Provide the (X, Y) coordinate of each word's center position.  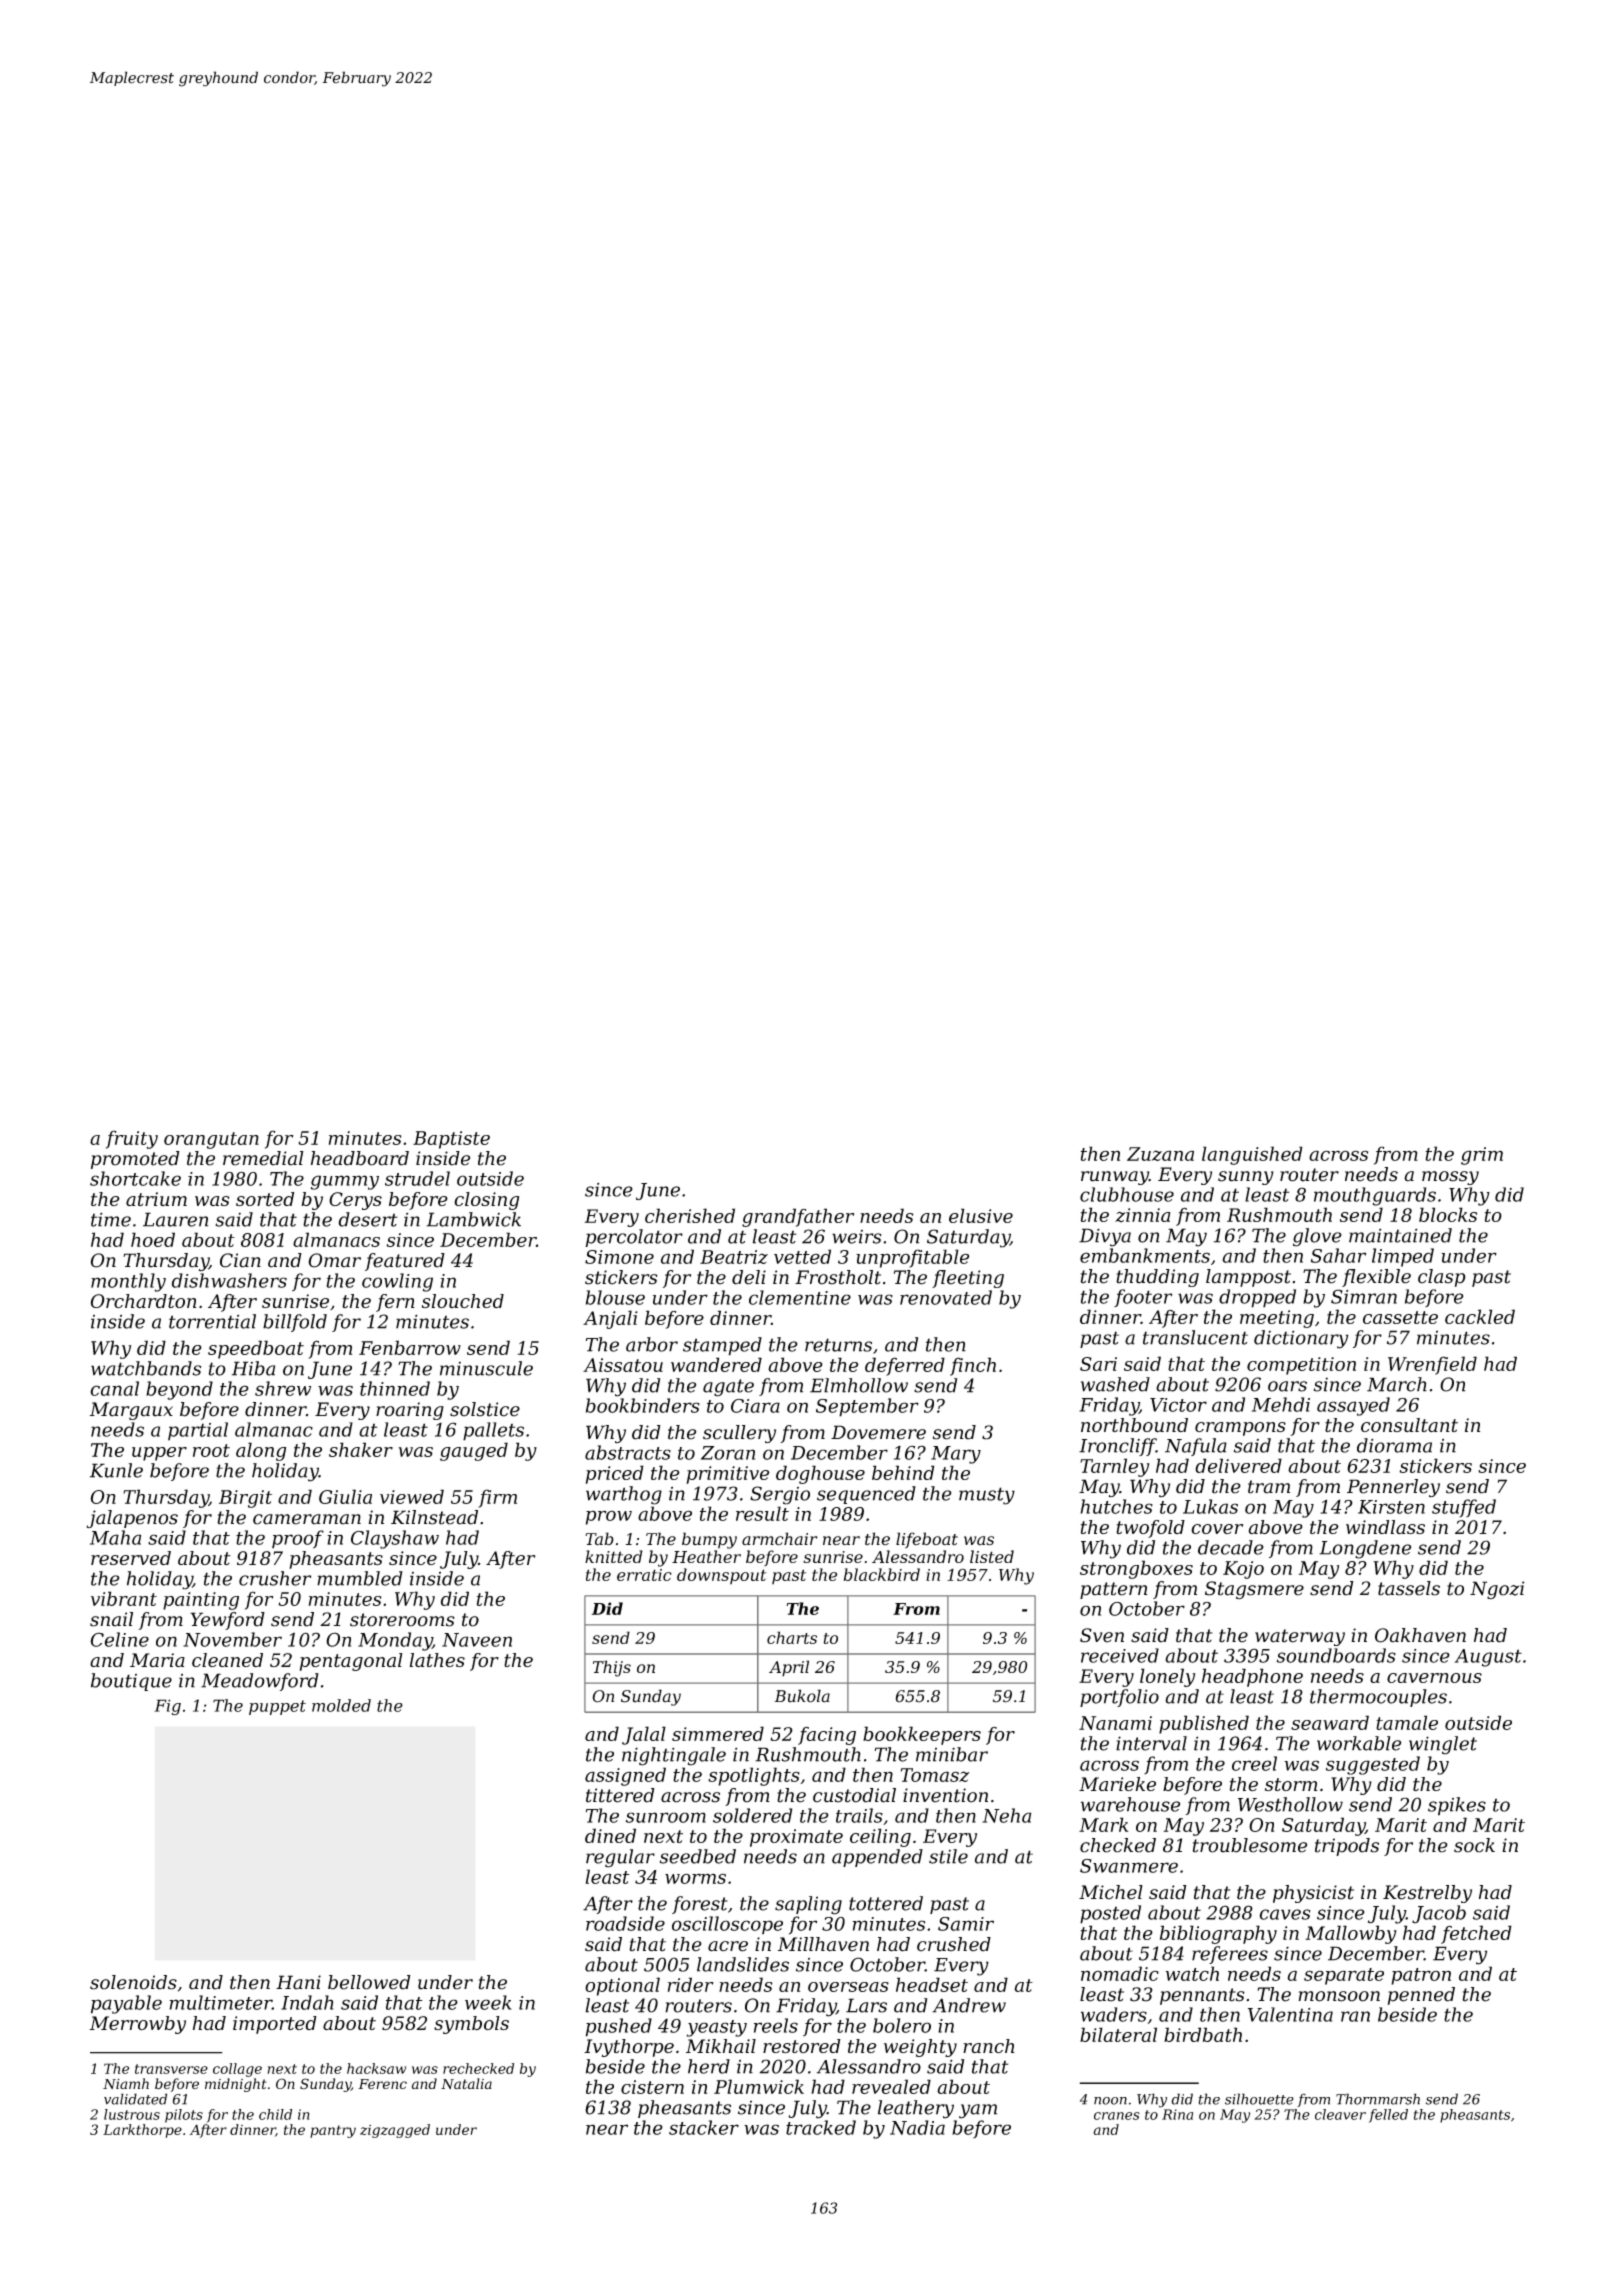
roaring (410, 1411)
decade (1231, 1547)
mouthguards (1375, 1196)
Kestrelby (1427, 1894)
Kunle (116, 1470)
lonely (1167, 1677)
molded (341, 1705)
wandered (716, 1364)
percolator (634, 1238)
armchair (780, 1539)
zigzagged (395, 2131)
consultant (1409, 1425)
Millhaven (823, 1944)
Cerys (355, 1201)
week (488, 2002)
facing (827, 1735)
